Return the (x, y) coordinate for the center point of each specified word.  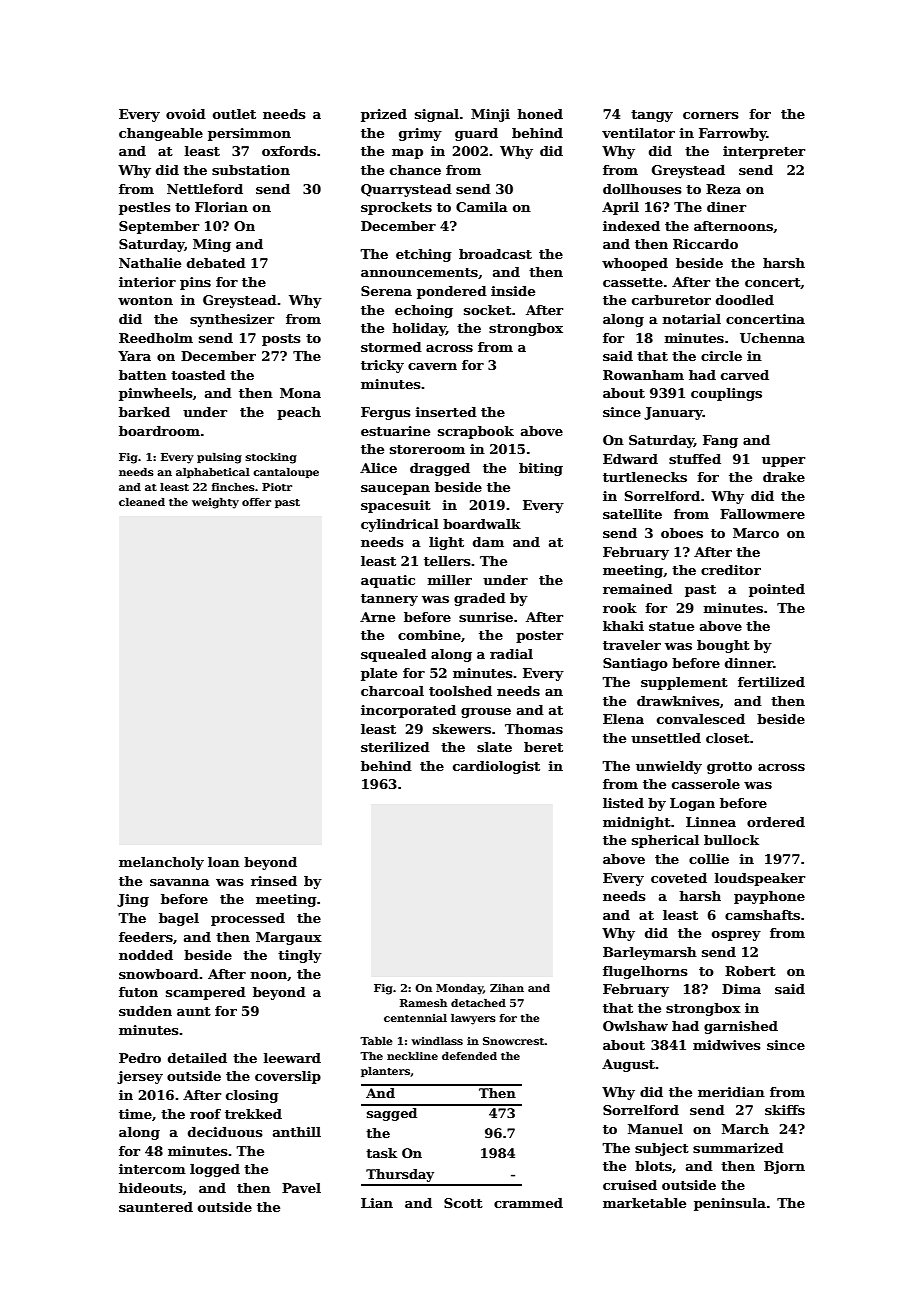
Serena (386, 291)
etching (424, 255)
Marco (756, 533)
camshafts (762, 915)
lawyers (473, 1019)
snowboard (159, 974)
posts (281, 340)
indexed (631, 226)
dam (488, 542)
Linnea (711, 822)
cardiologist (496, 767)
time (135, 1114)
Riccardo (705, 244)
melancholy (161, 863)
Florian (221, 207)
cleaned (142, 502)
